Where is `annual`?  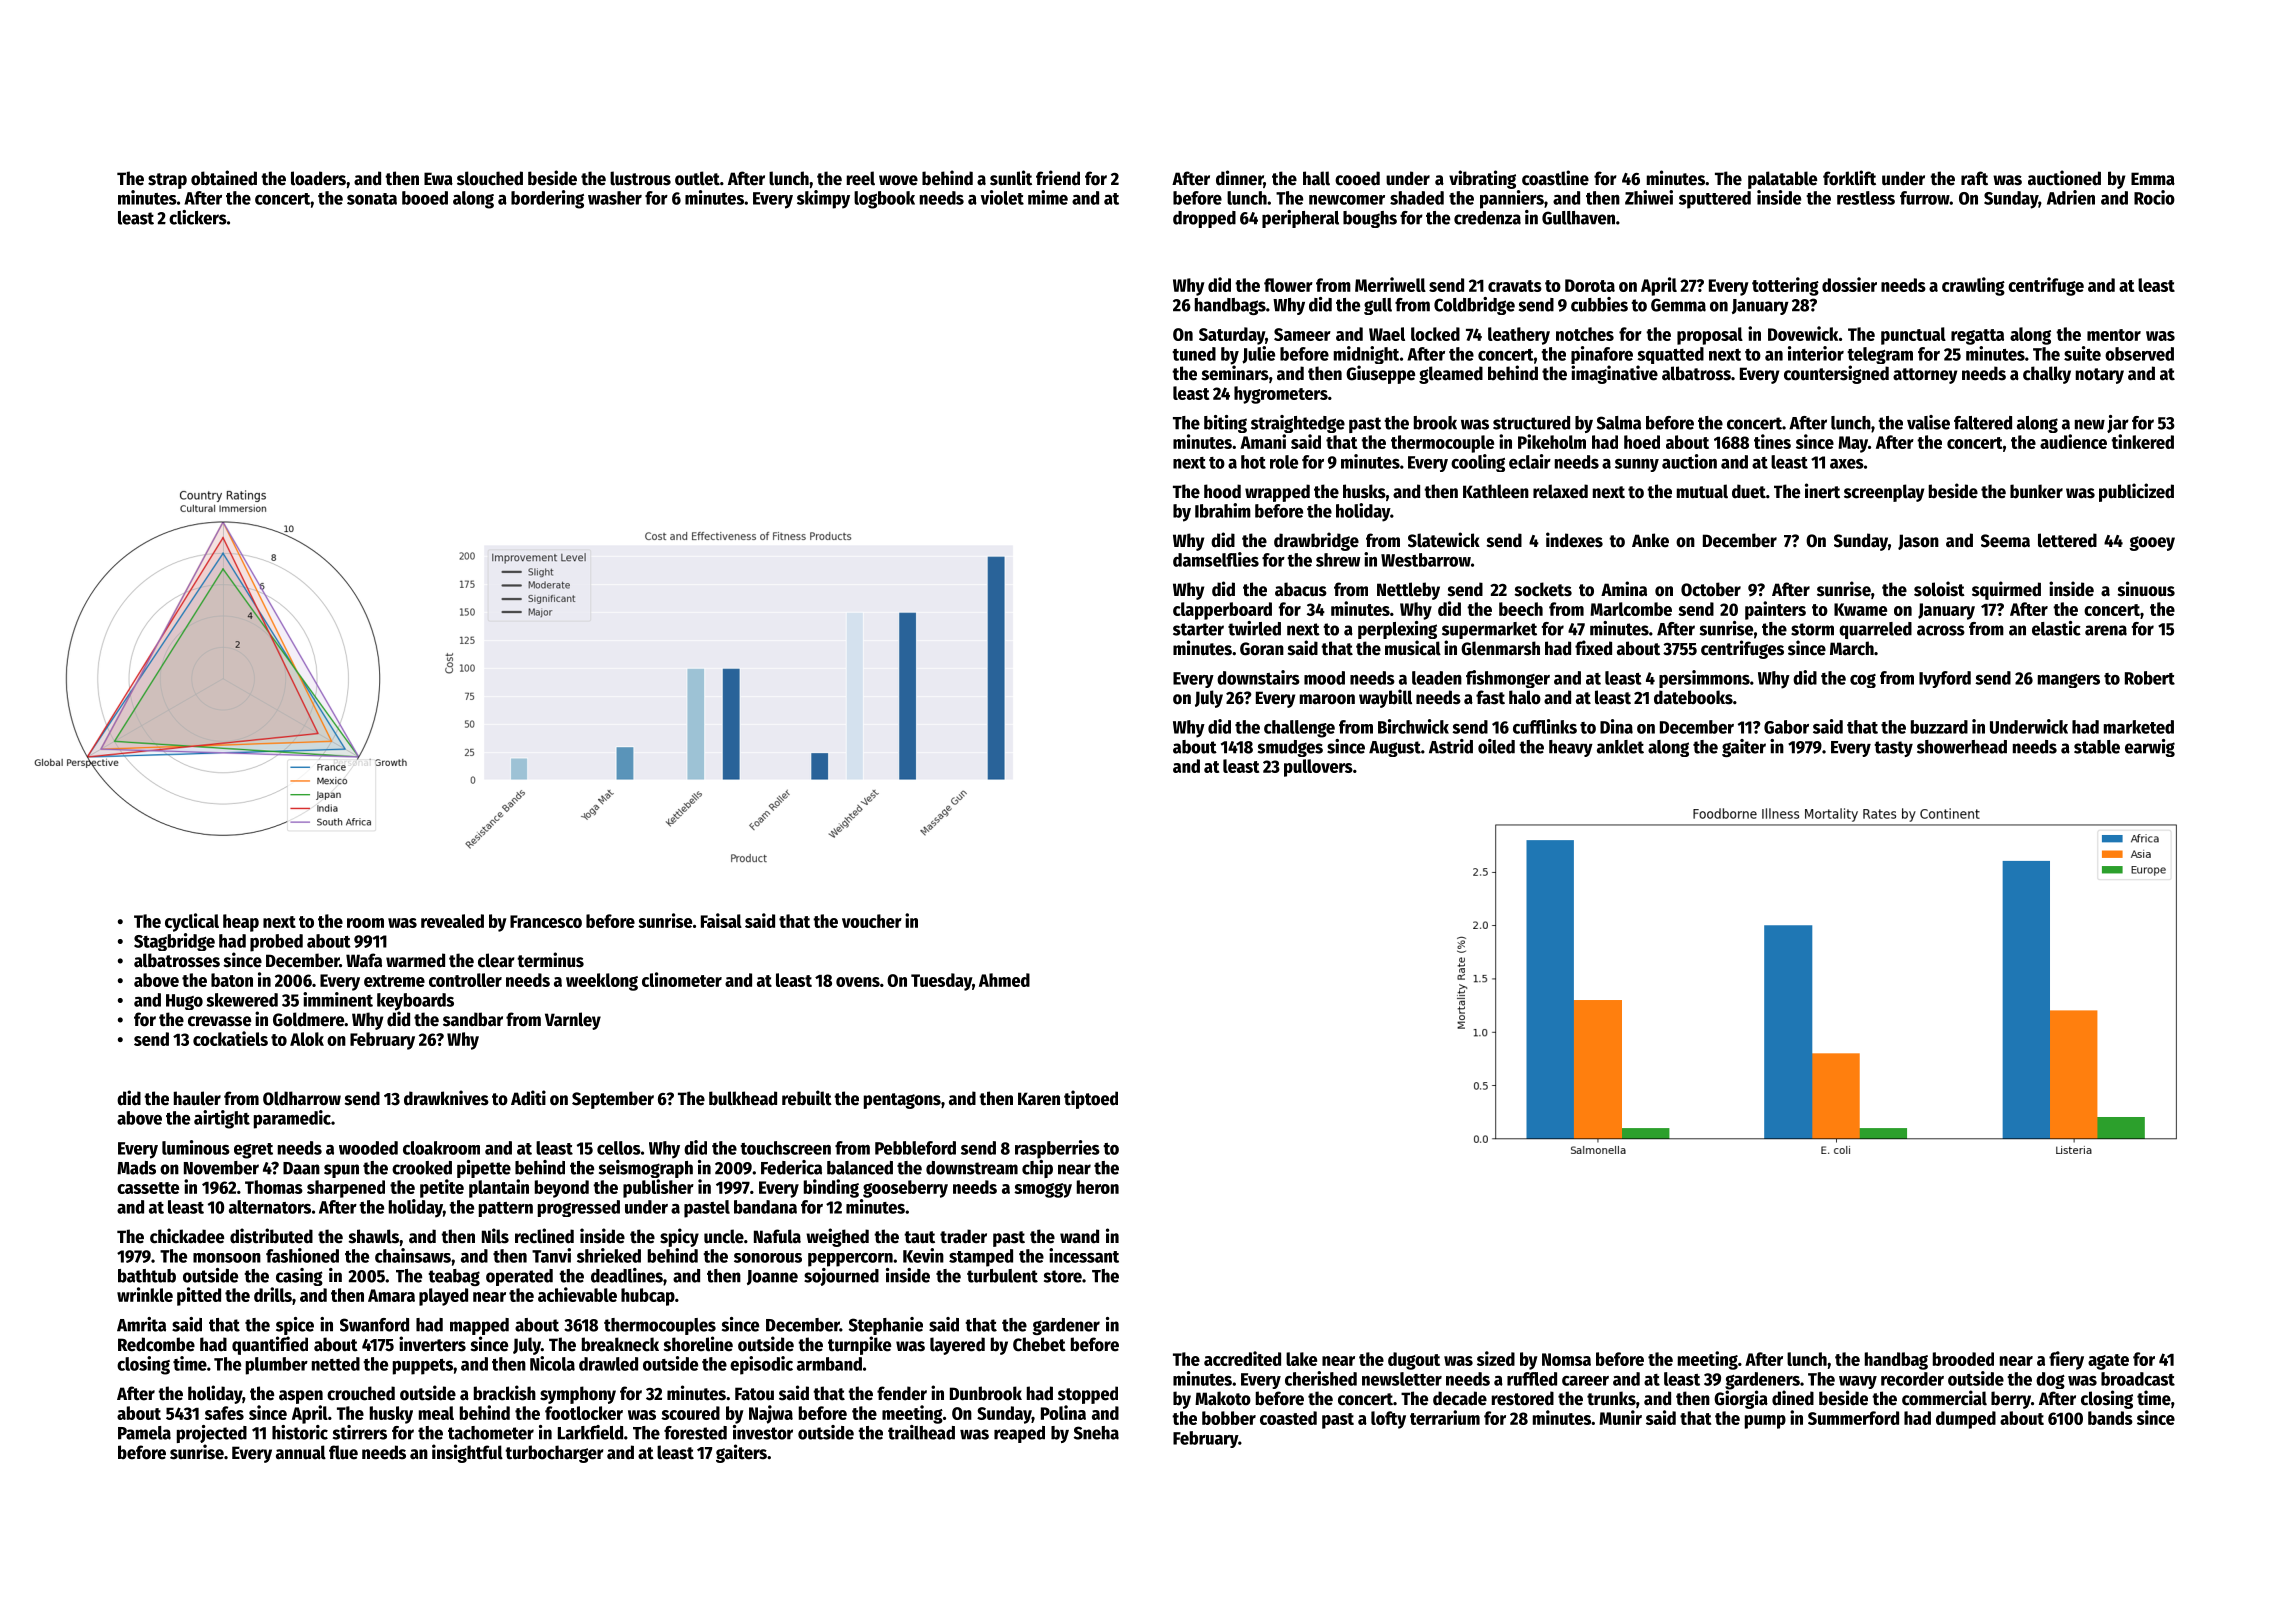 annual is located at coordinates (301, 1452).
